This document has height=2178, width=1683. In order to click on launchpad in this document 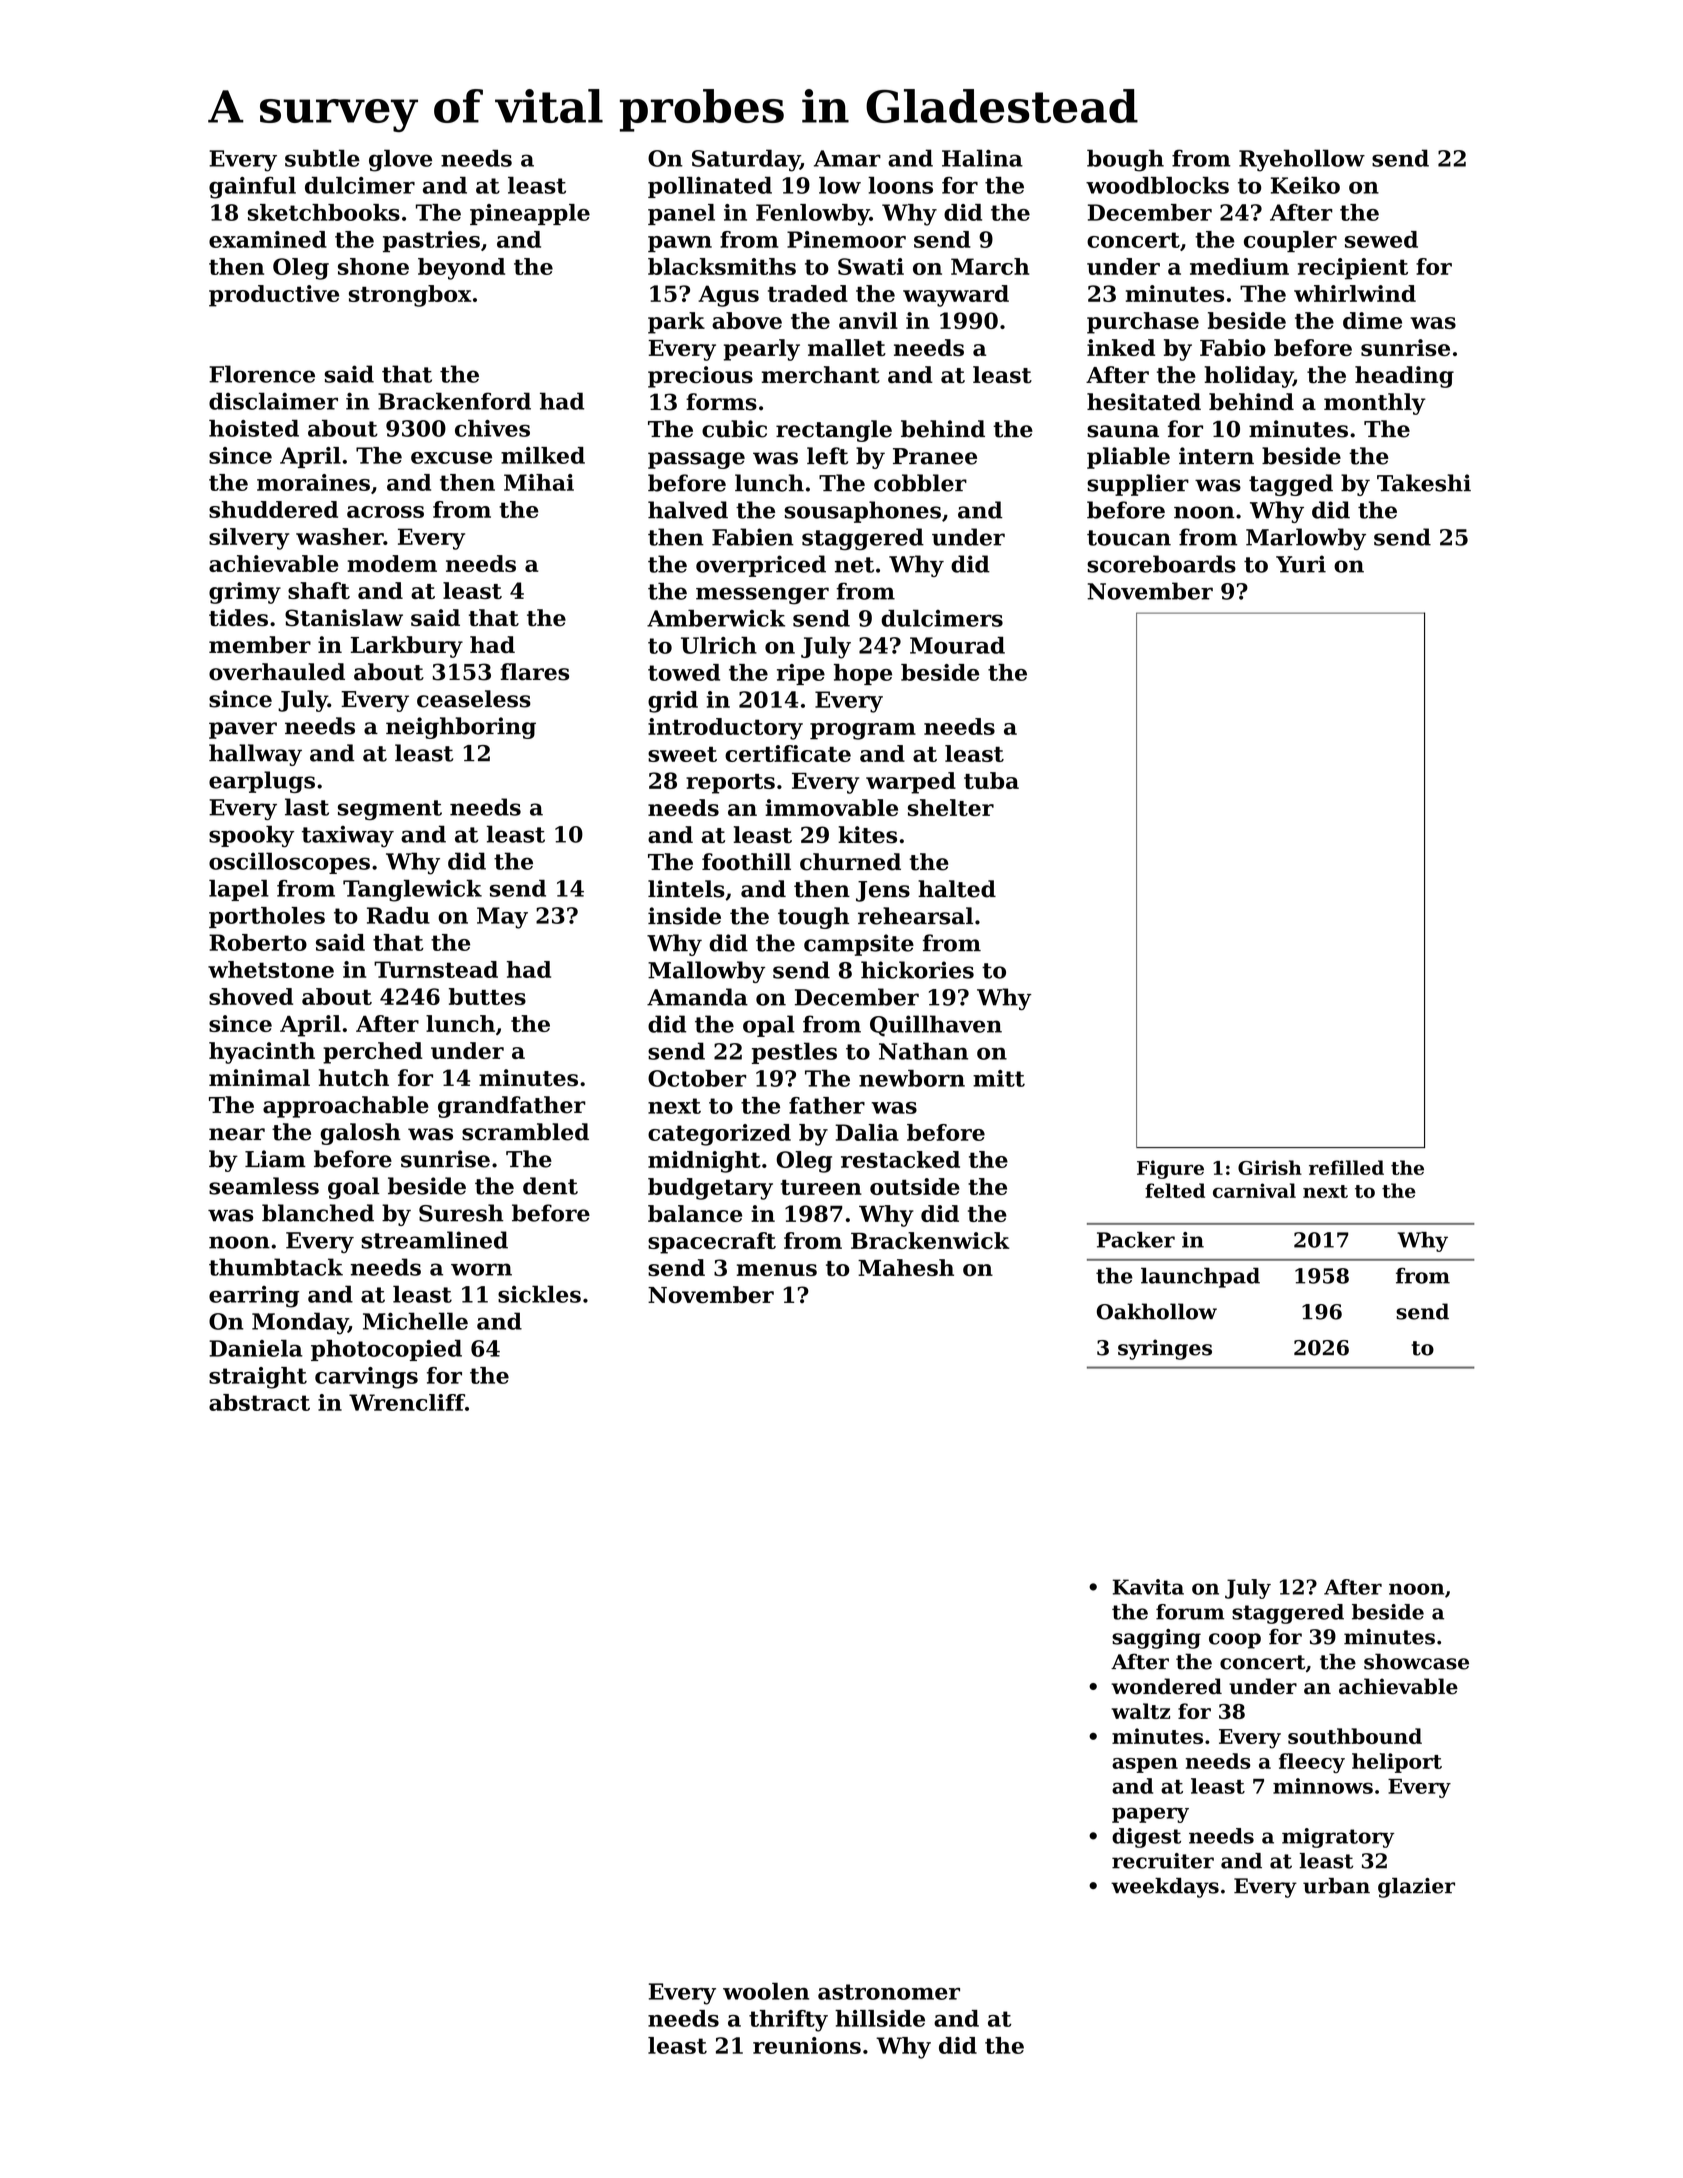, I will do `click(1200, 1277)`.
